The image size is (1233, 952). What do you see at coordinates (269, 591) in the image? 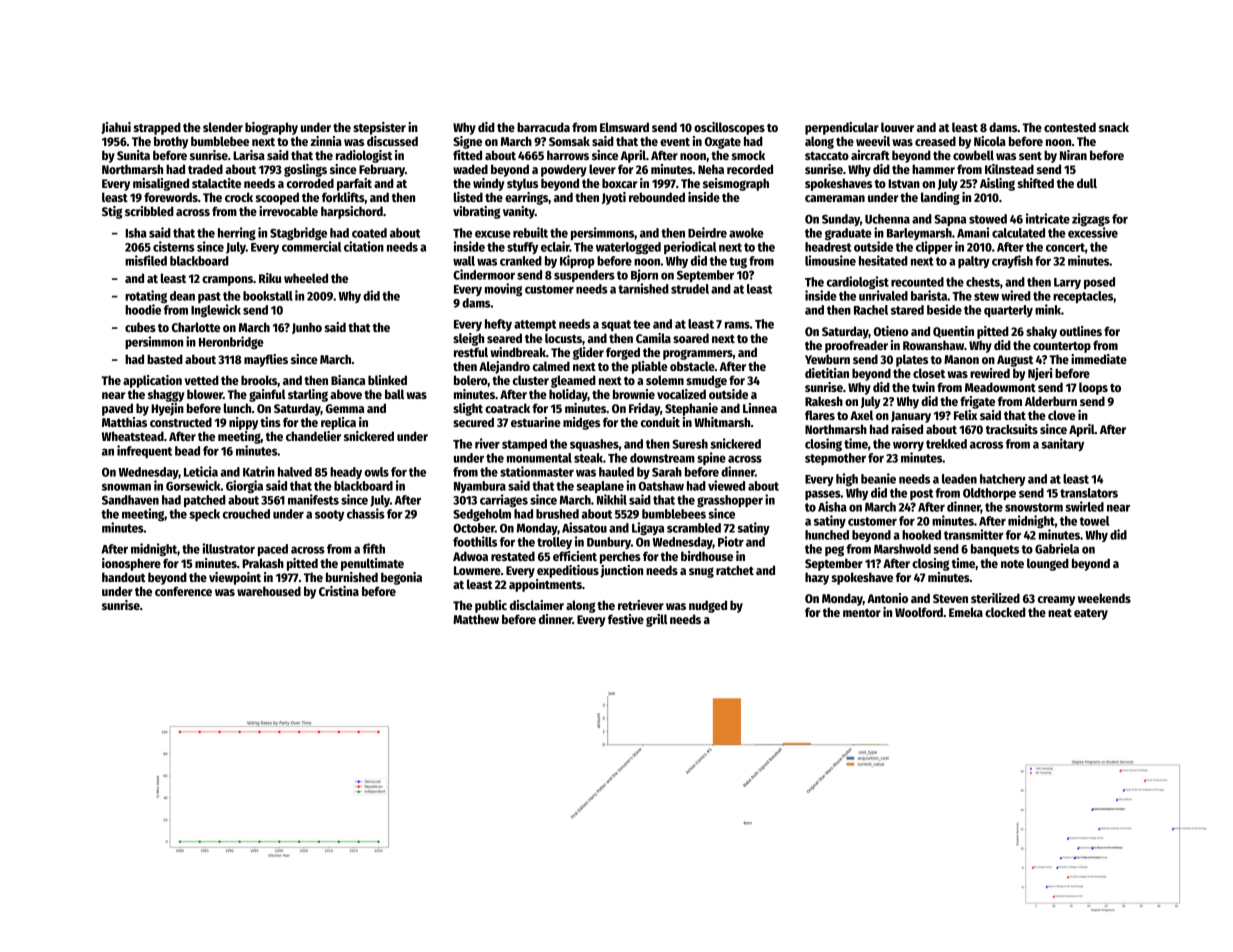
I see `warehoused` at bounding box center [269, 591].
